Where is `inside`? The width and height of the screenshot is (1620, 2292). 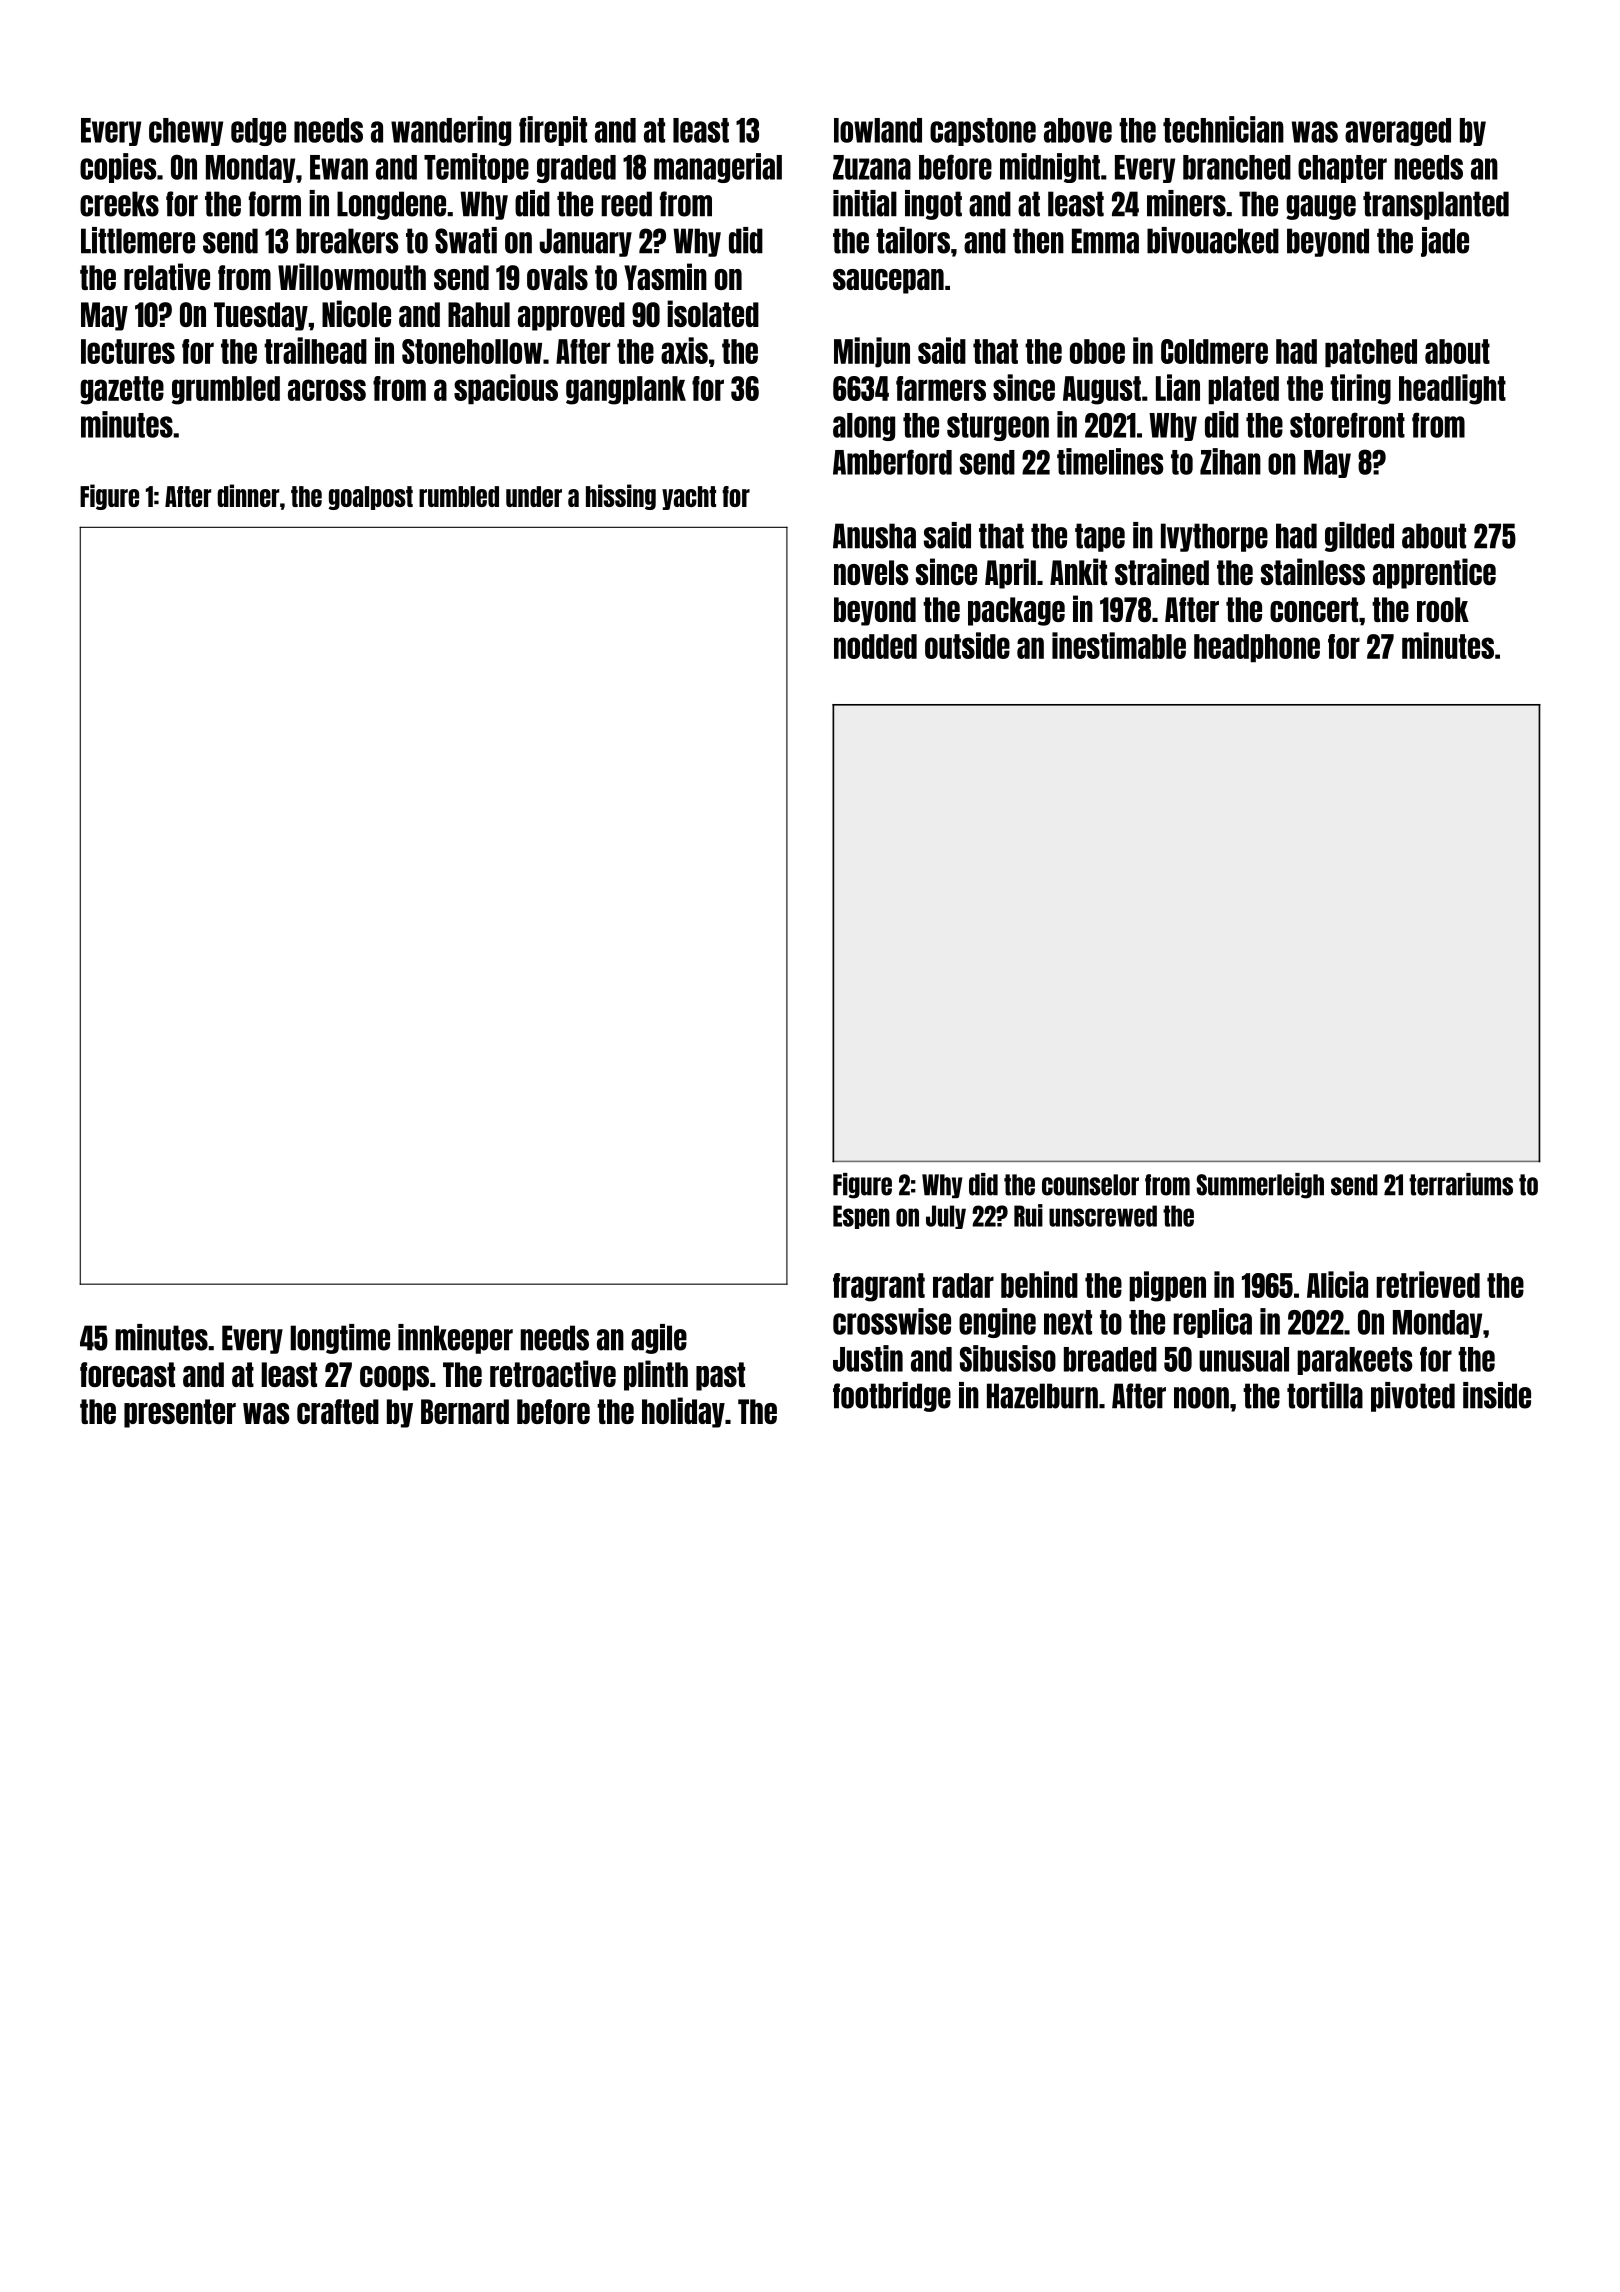
inside is located at coordinates (1497, 1395).
